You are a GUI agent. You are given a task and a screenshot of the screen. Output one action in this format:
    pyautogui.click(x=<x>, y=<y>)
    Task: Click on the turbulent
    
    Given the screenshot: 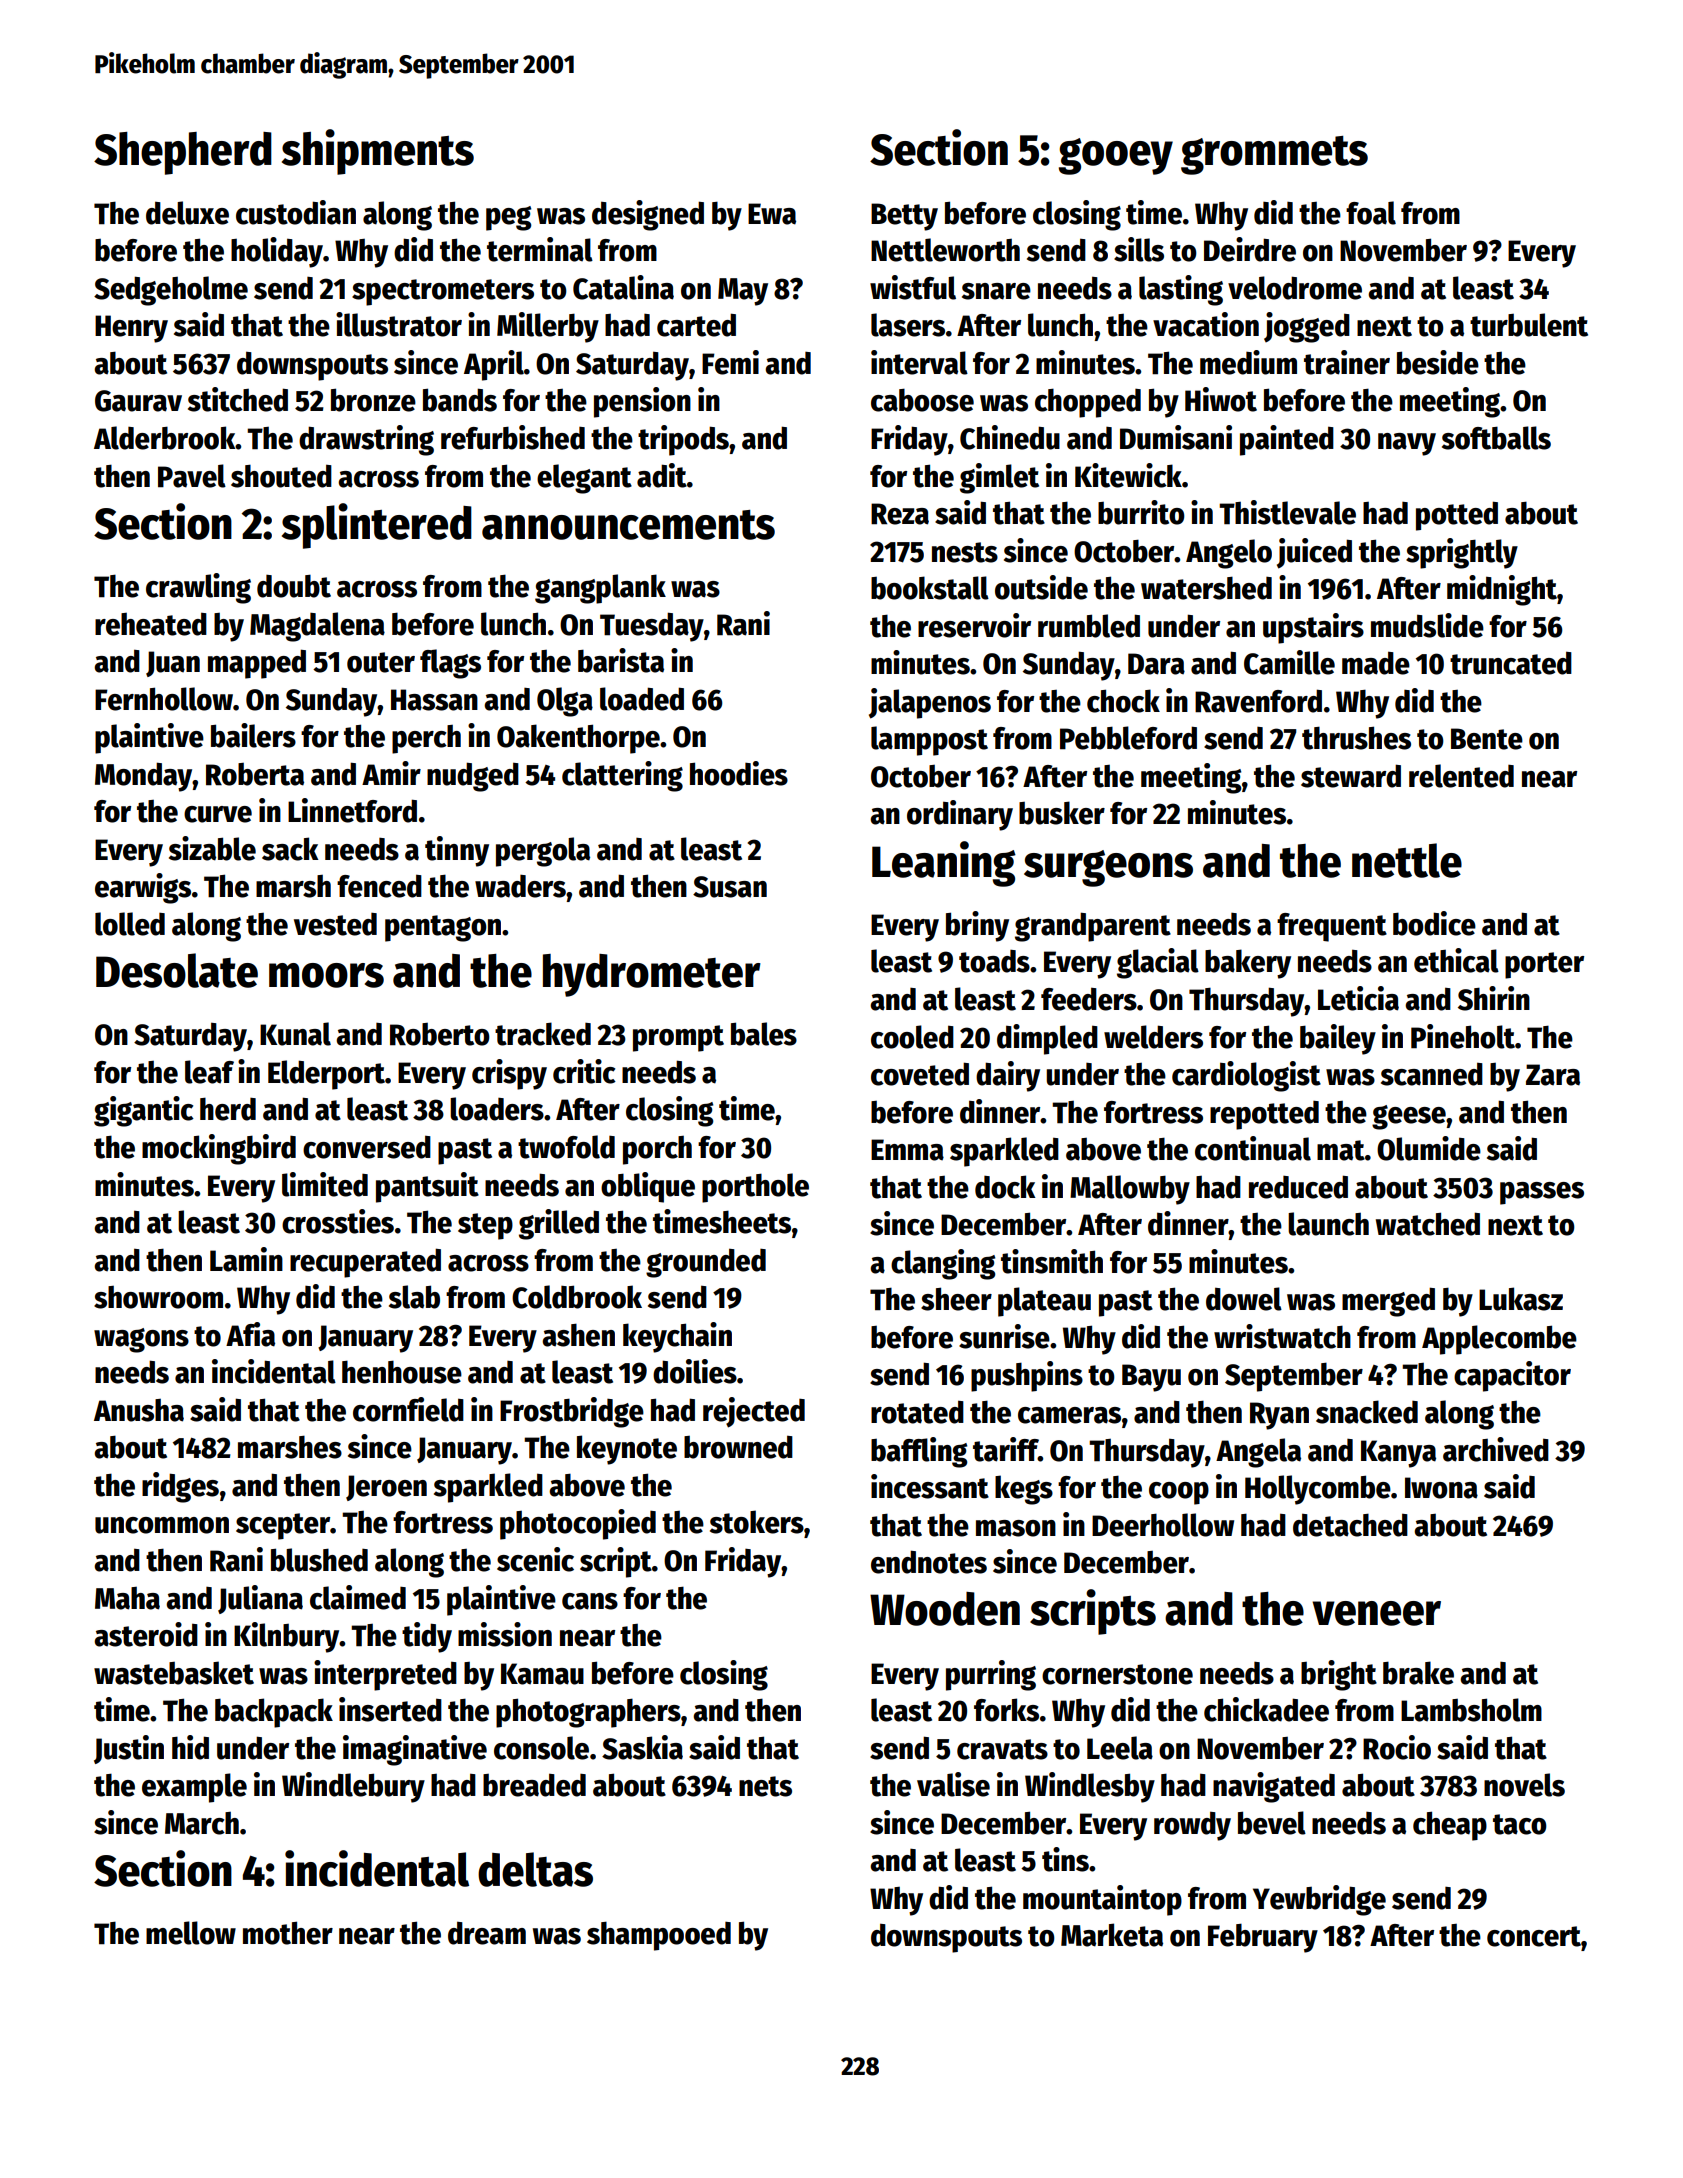 What is the action you would take?
    pyautogui.click(x=1529, y=325)
